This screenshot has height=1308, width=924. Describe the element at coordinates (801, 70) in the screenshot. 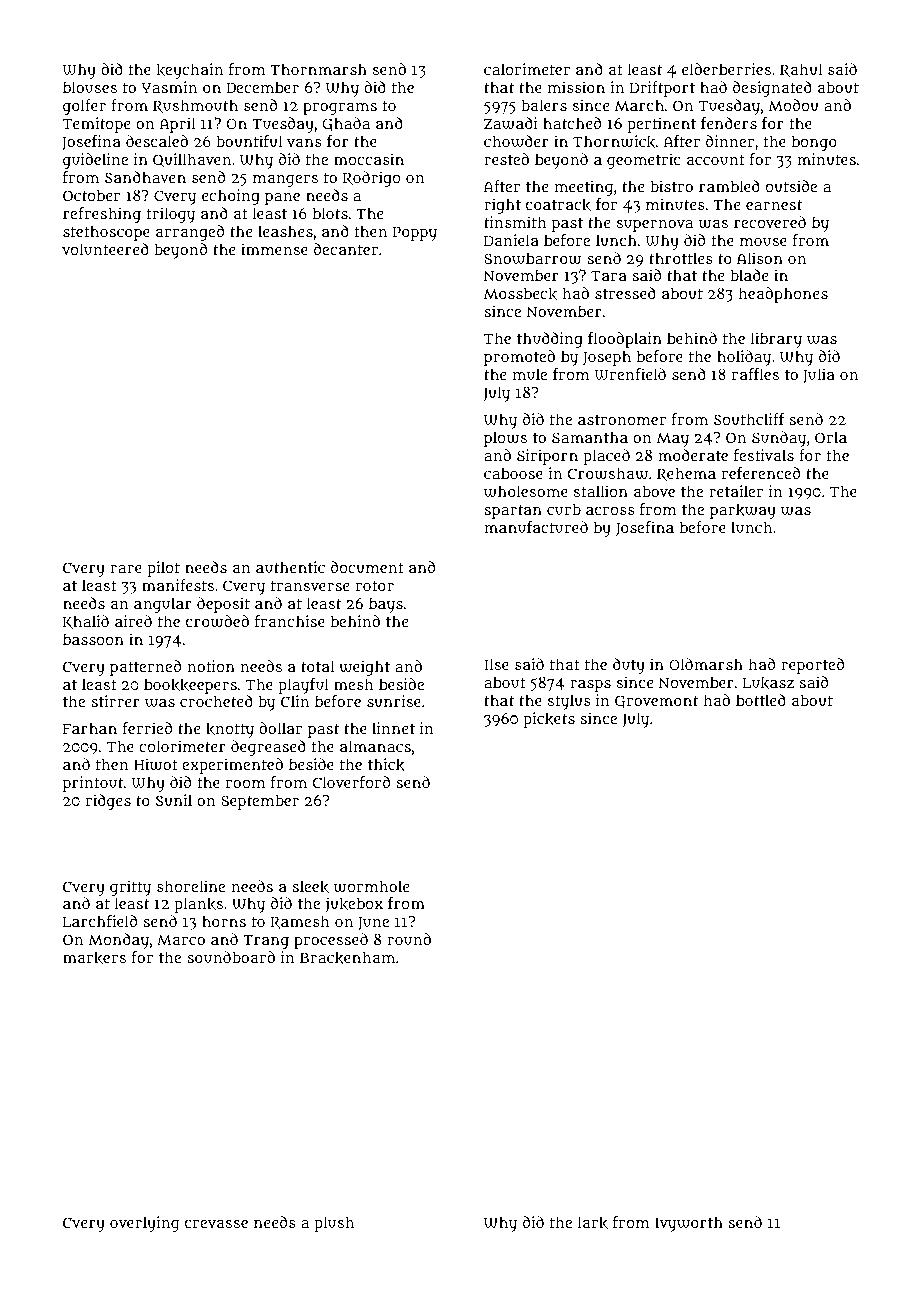

I see `Rahul` at that location.
